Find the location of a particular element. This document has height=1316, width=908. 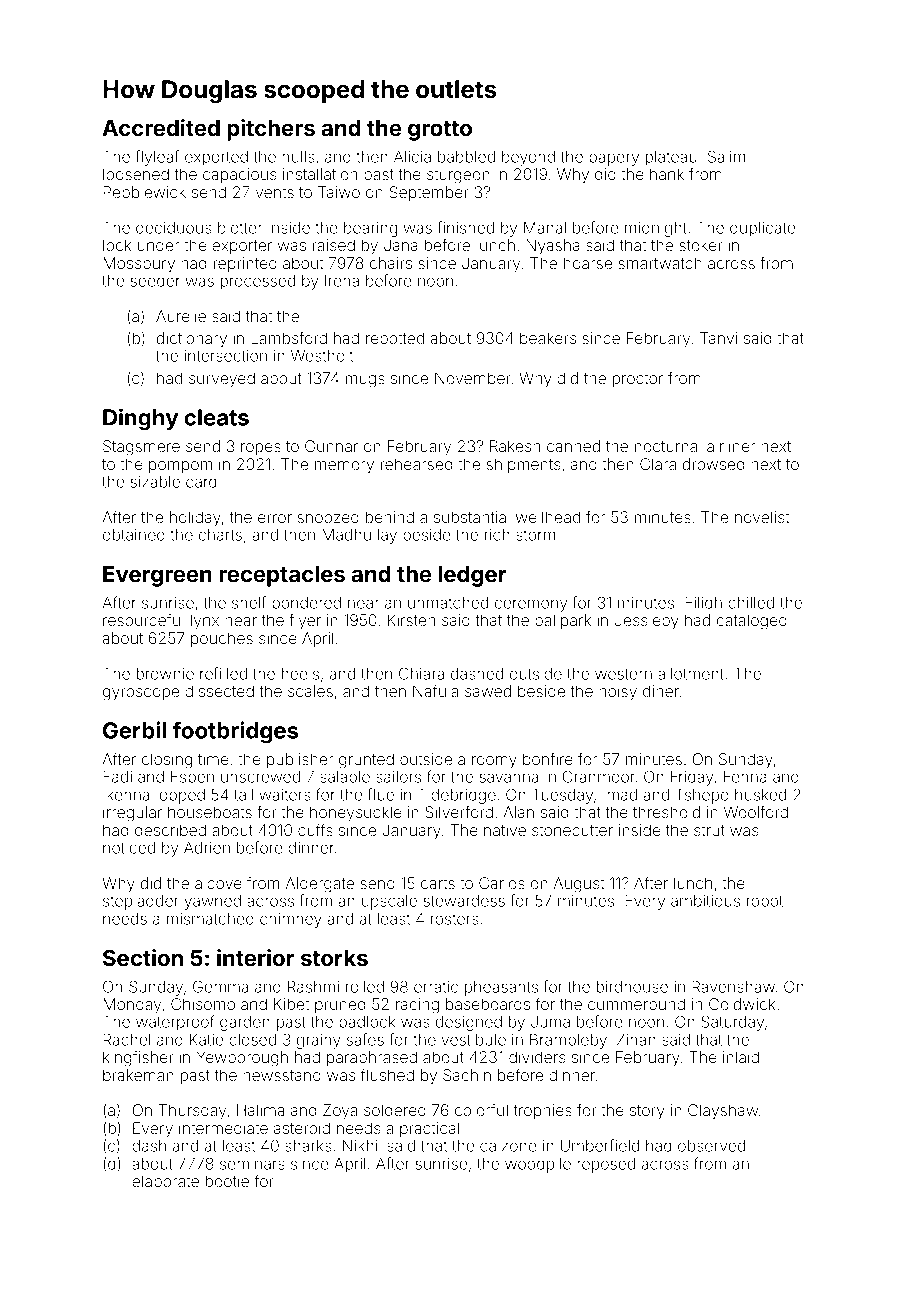

novelist is located at coordinates (762, 517).
